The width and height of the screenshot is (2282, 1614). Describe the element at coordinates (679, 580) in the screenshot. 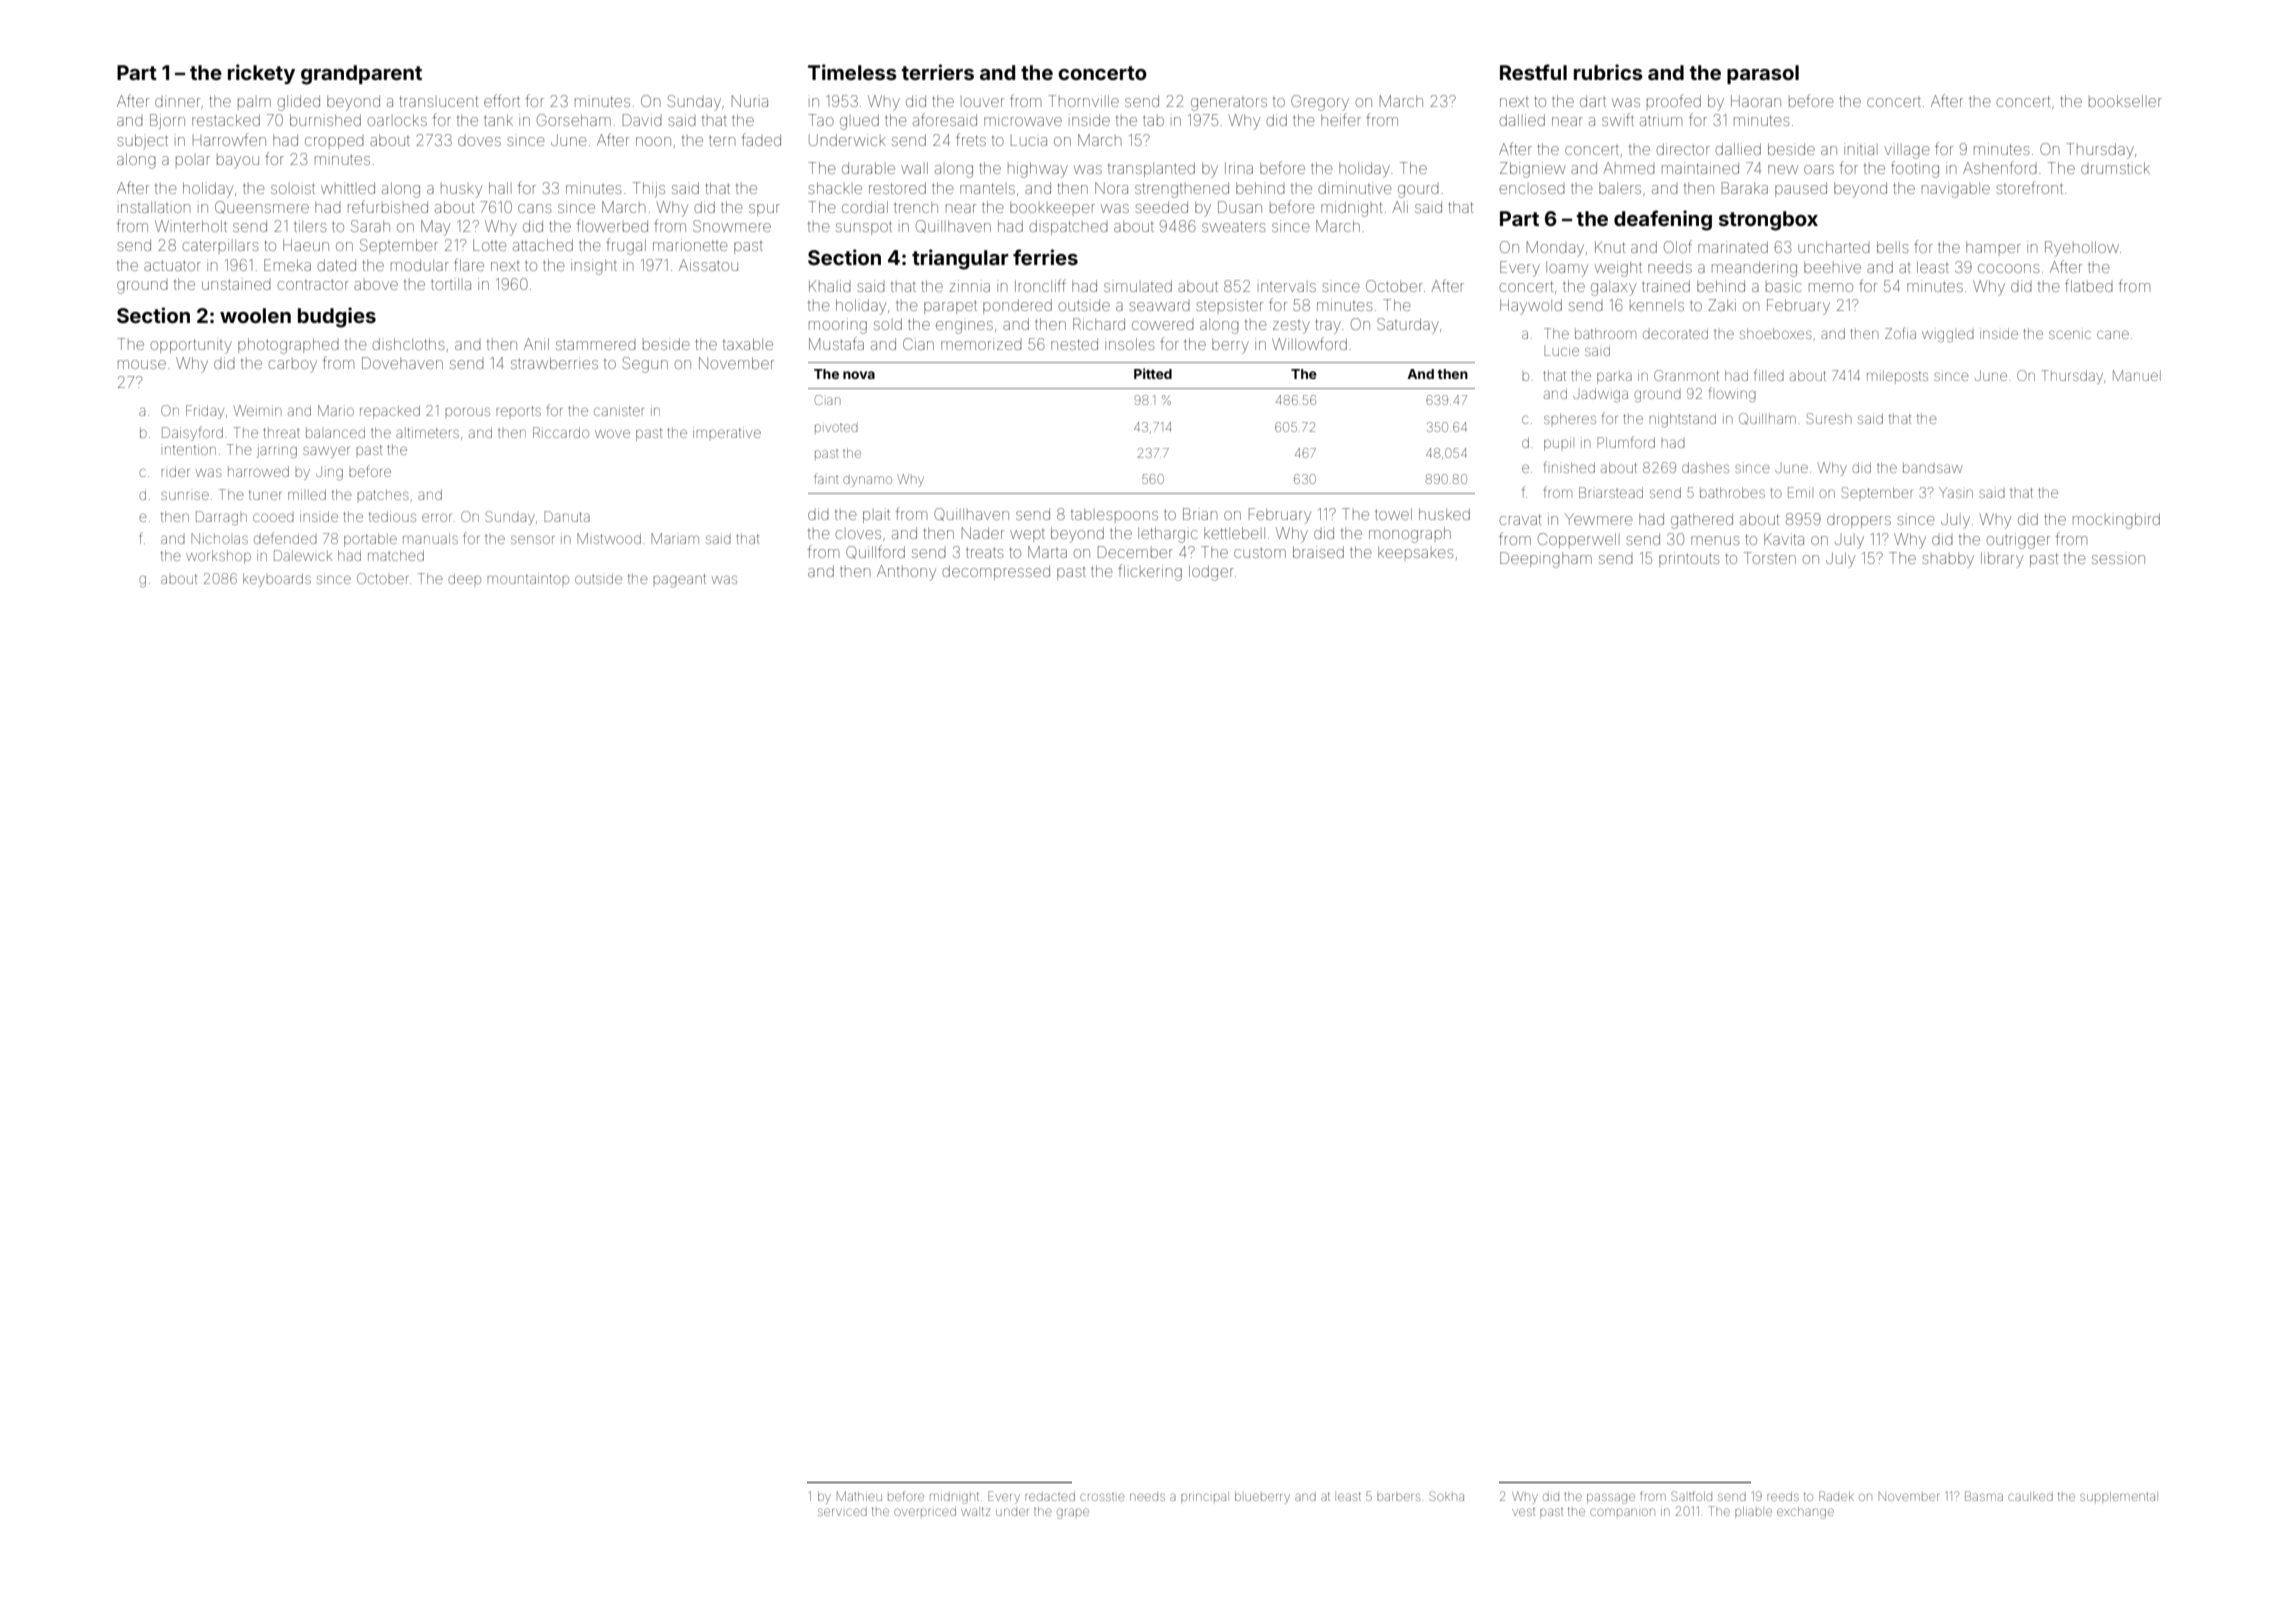

I see `pageant` at that location.
